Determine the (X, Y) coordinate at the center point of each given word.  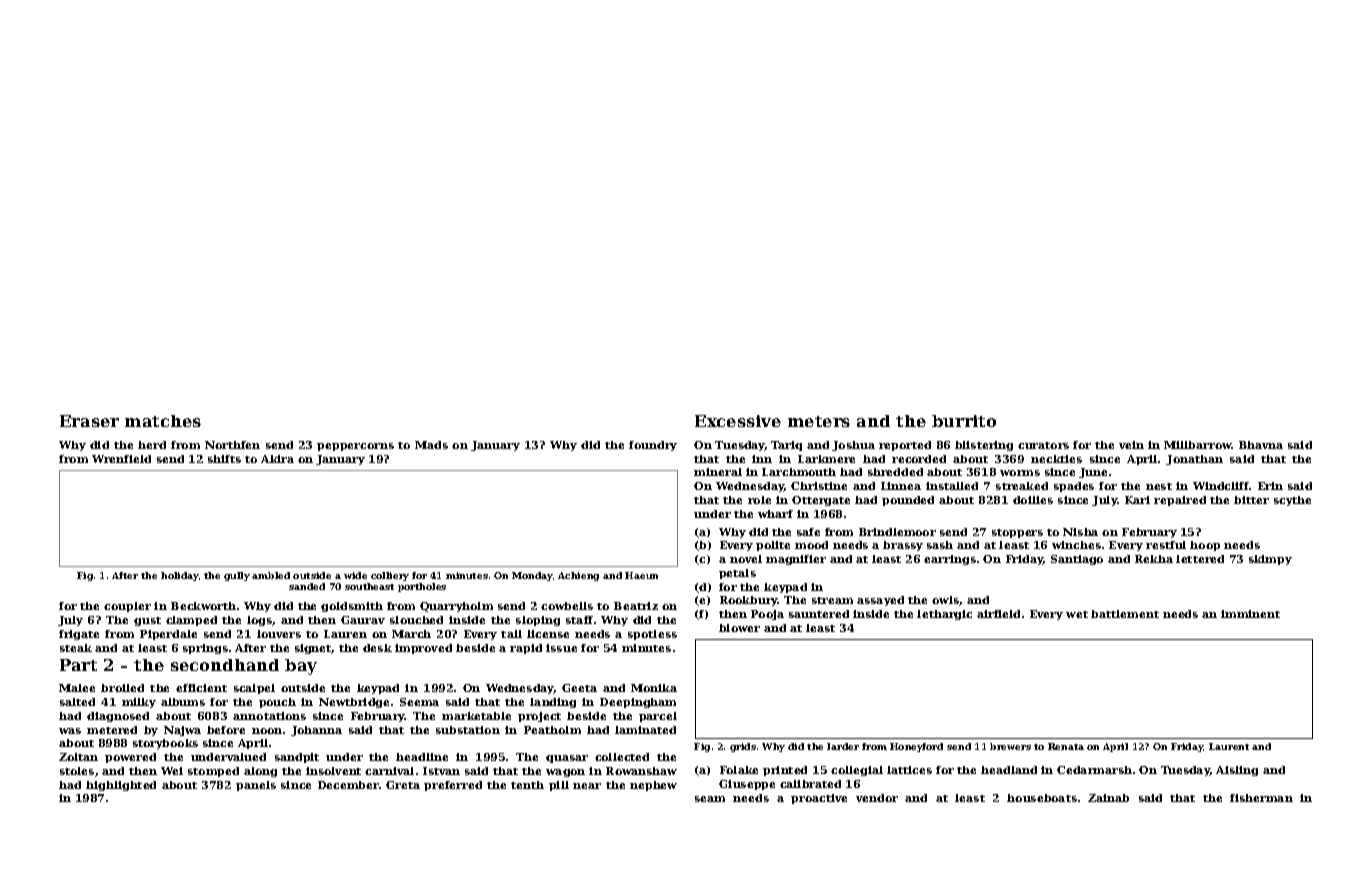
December (348, 785)
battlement (1125, 614)
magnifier (796, 560)
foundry (653, 446)
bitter (1251, 500)
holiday (180, 576)
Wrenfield (121, 459)
